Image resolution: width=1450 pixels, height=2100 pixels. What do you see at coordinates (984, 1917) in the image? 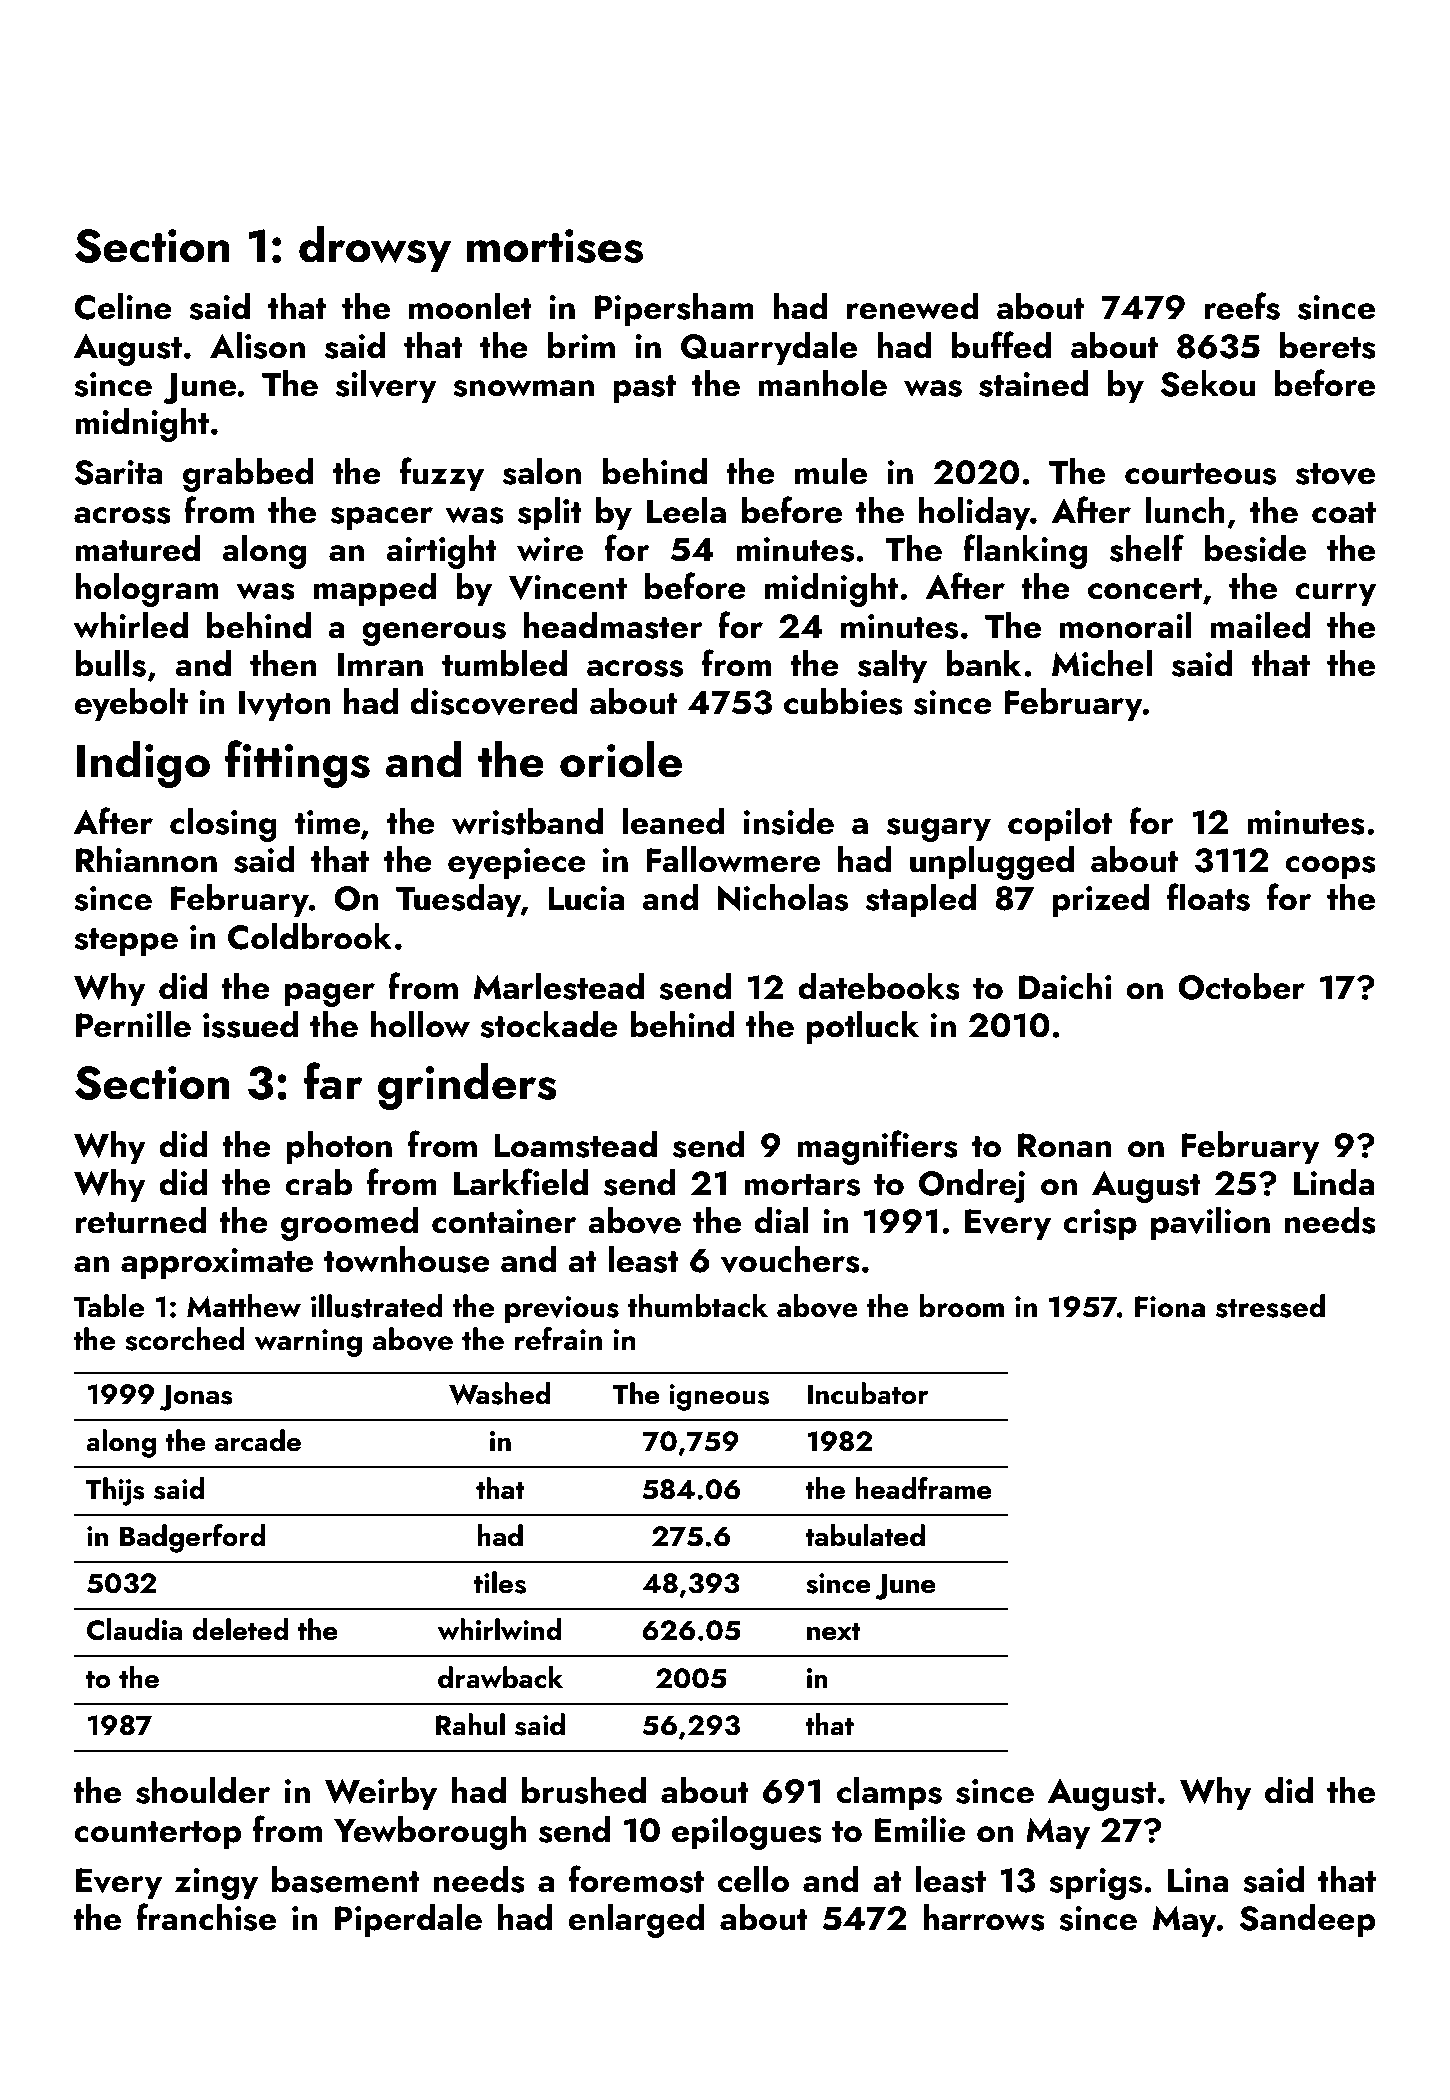
I see `harrows` at bounding box center [984, 1917].
